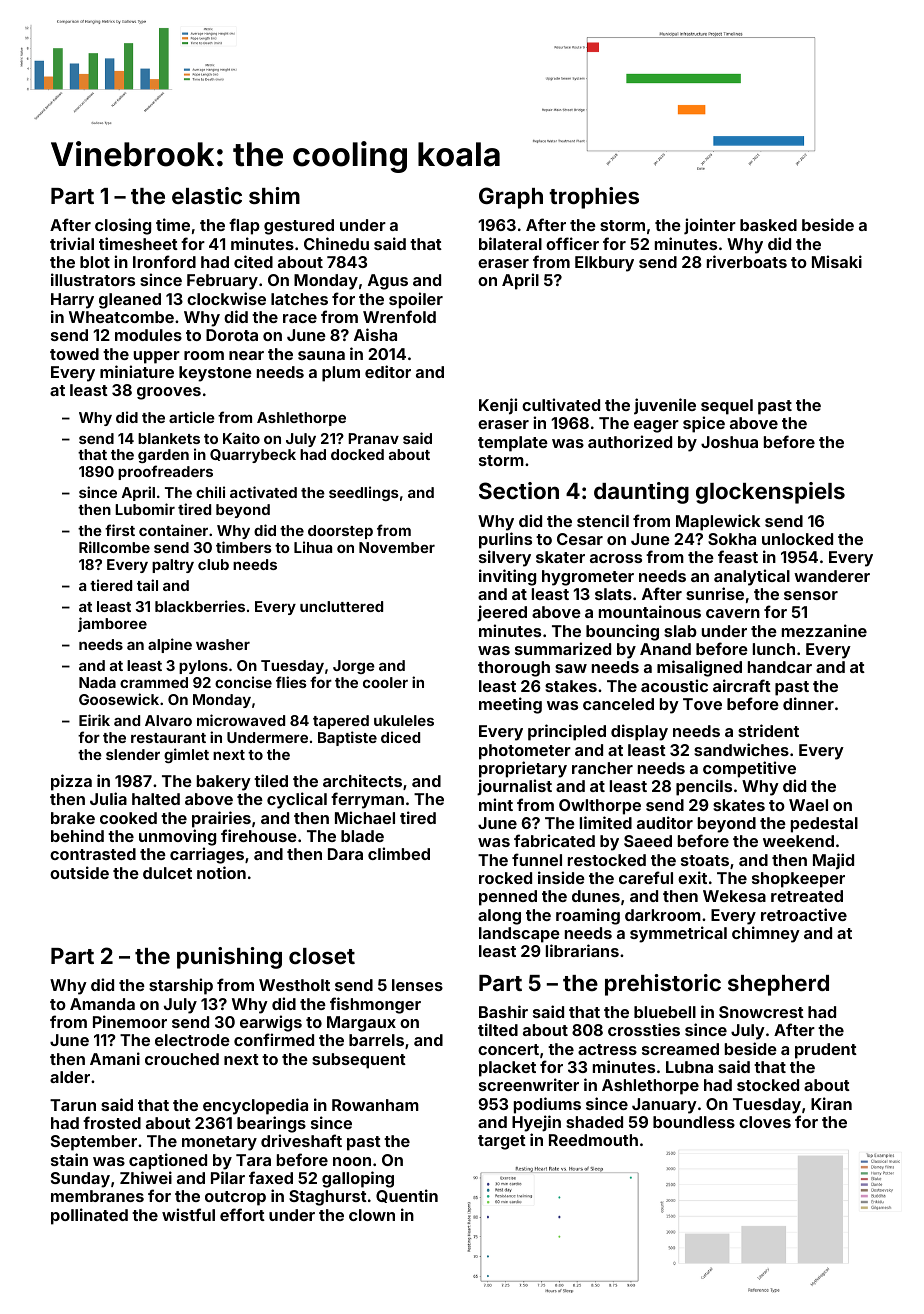 The height and width of the screenshot is (1314, 924). Describe the element at coordinates (665, 822) in the screenshot. I see `auditor` at that location.
